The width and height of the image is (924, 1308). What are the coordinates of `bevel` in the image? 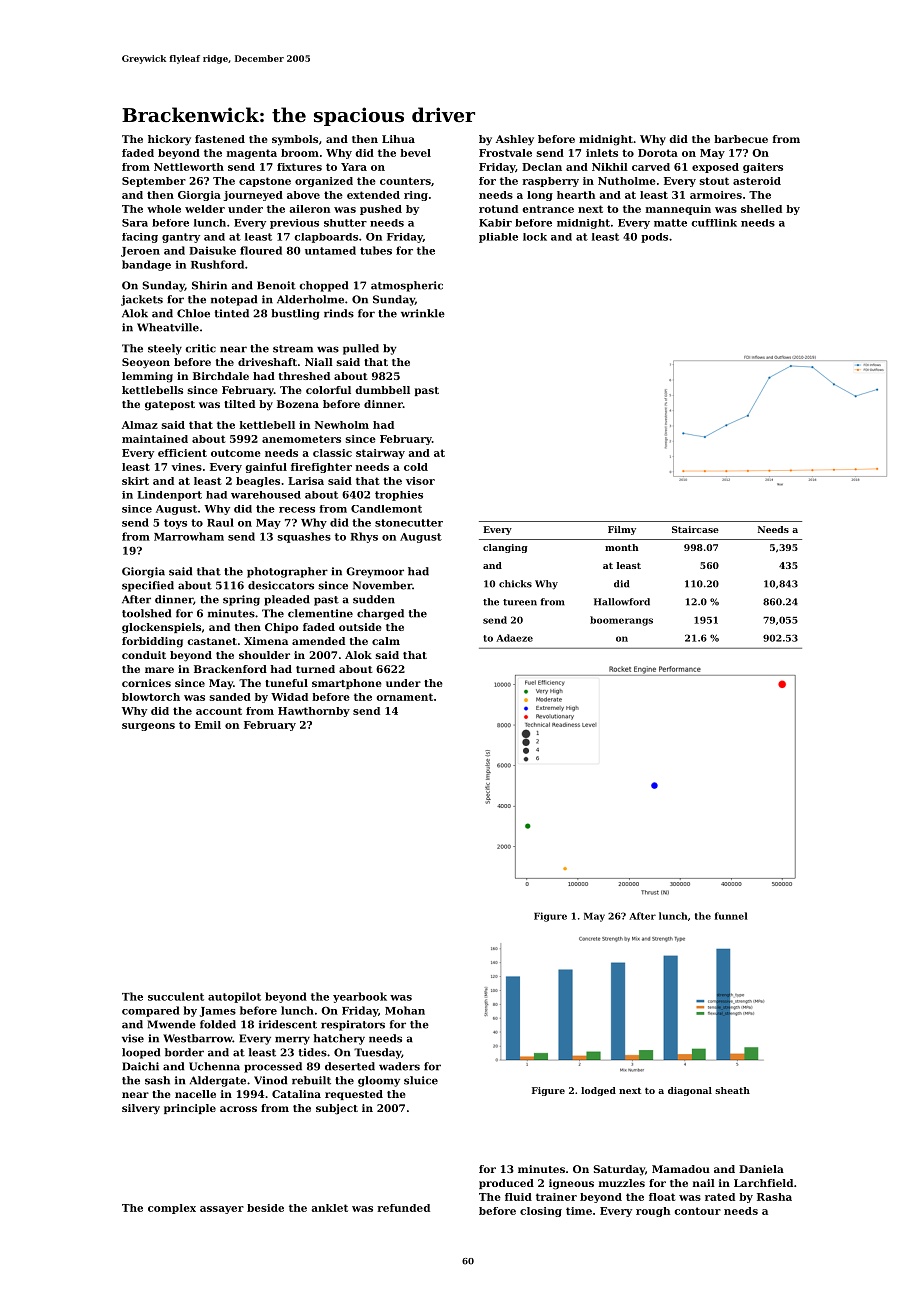 It's located at (415, 153).
